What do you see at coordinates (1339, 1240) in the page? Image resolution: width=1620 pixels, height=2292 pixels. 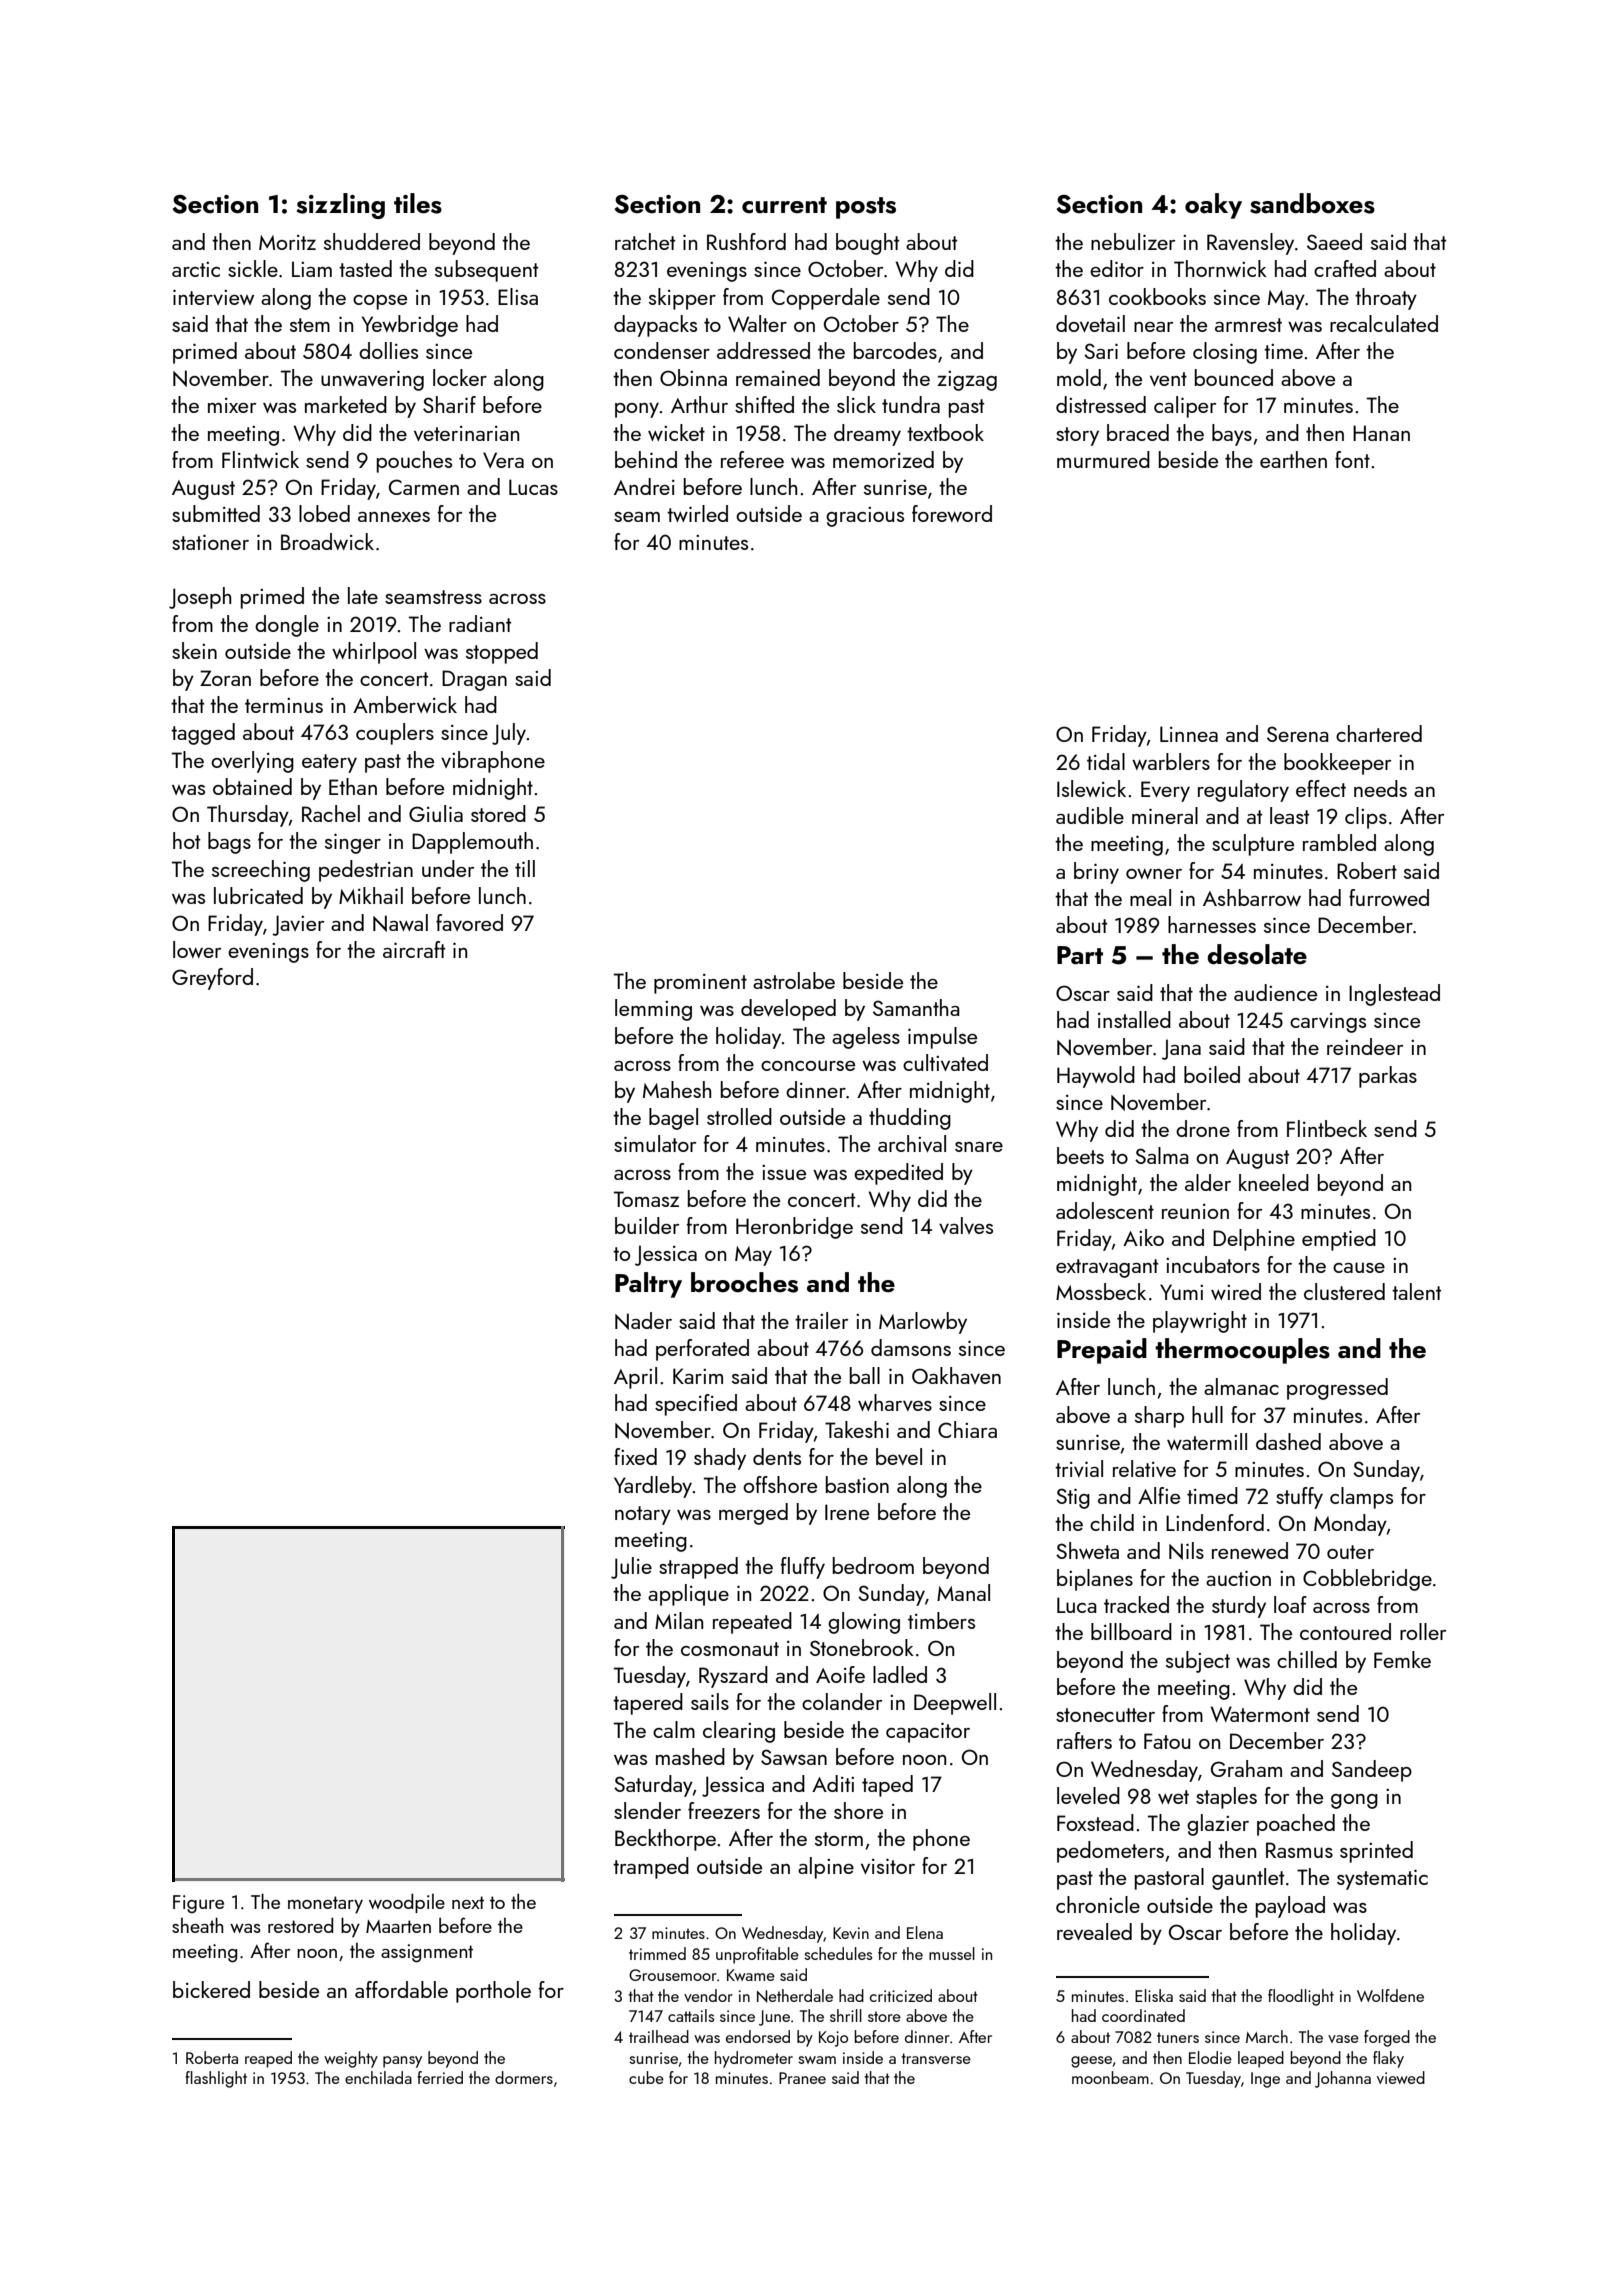 I see `emptied` at bounding box center [1339, 1240].
